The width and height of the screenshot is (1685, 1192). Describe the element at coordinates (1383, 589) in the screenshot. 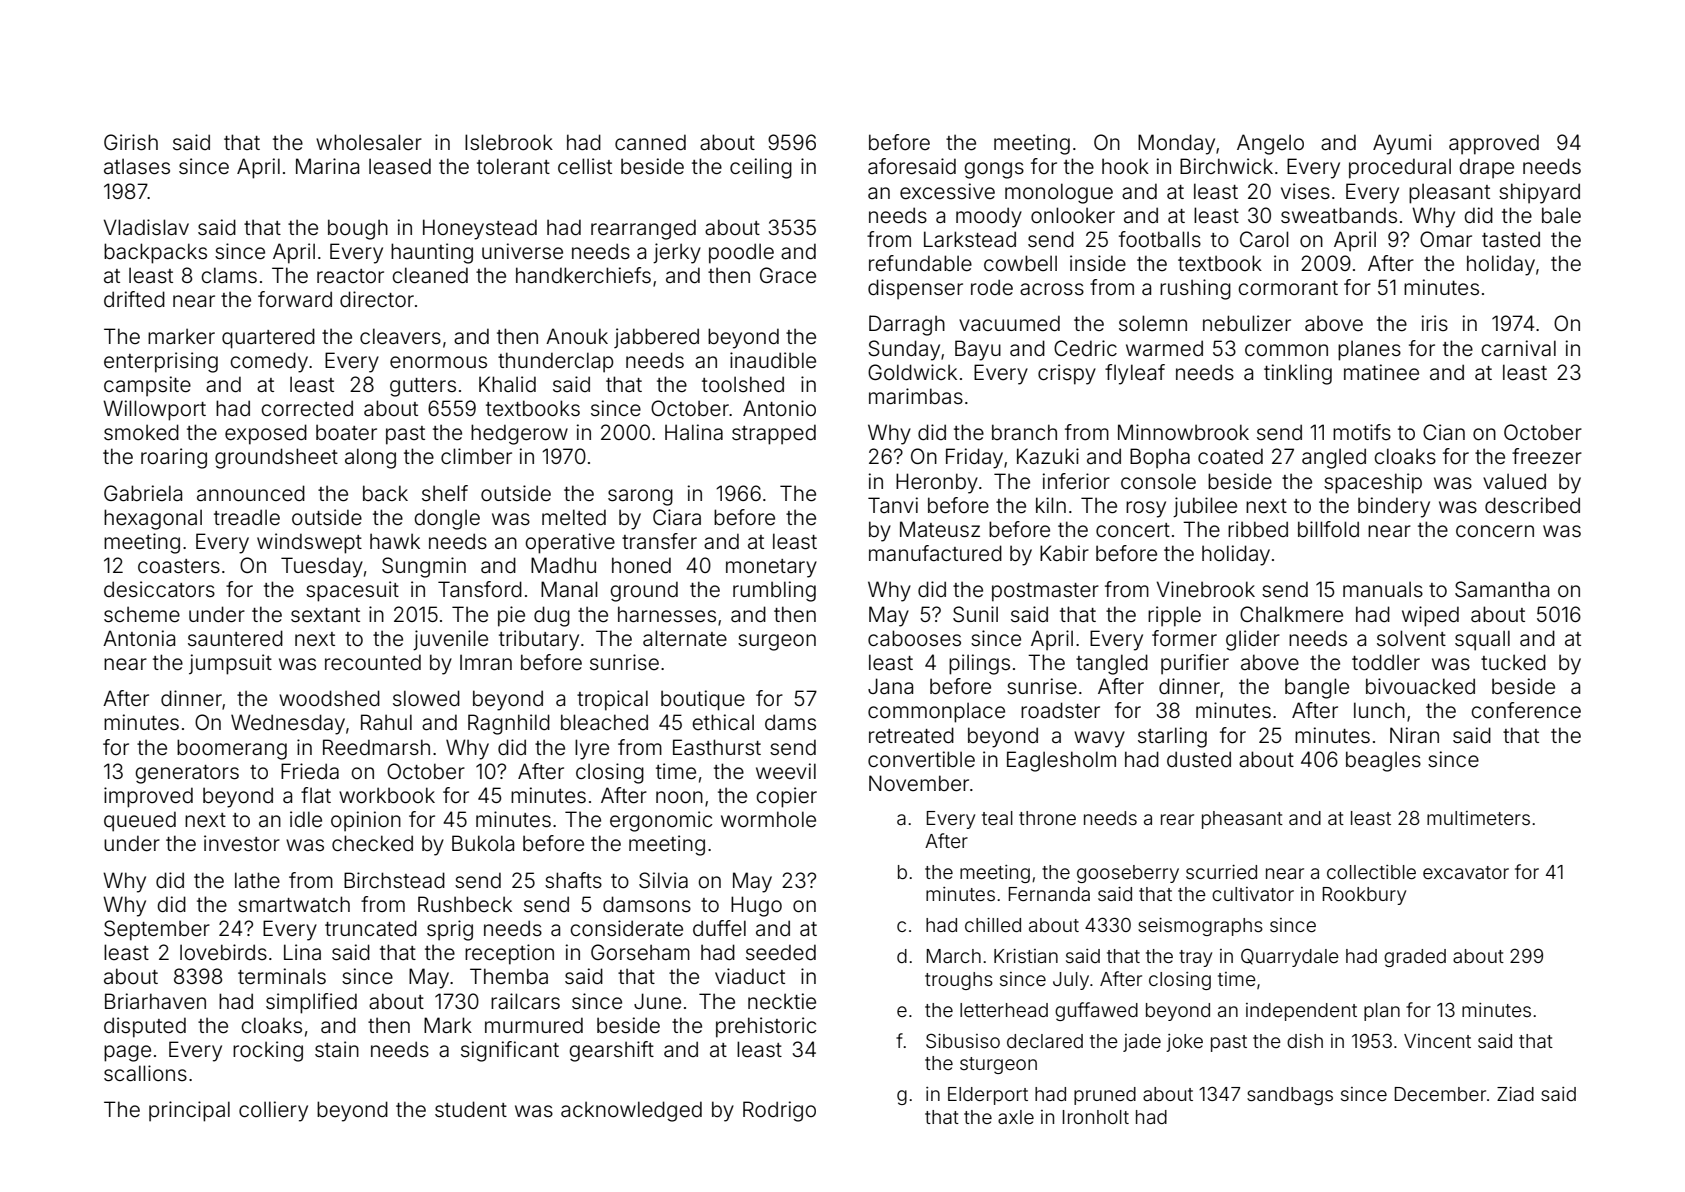

I see `manuals` at that location.
